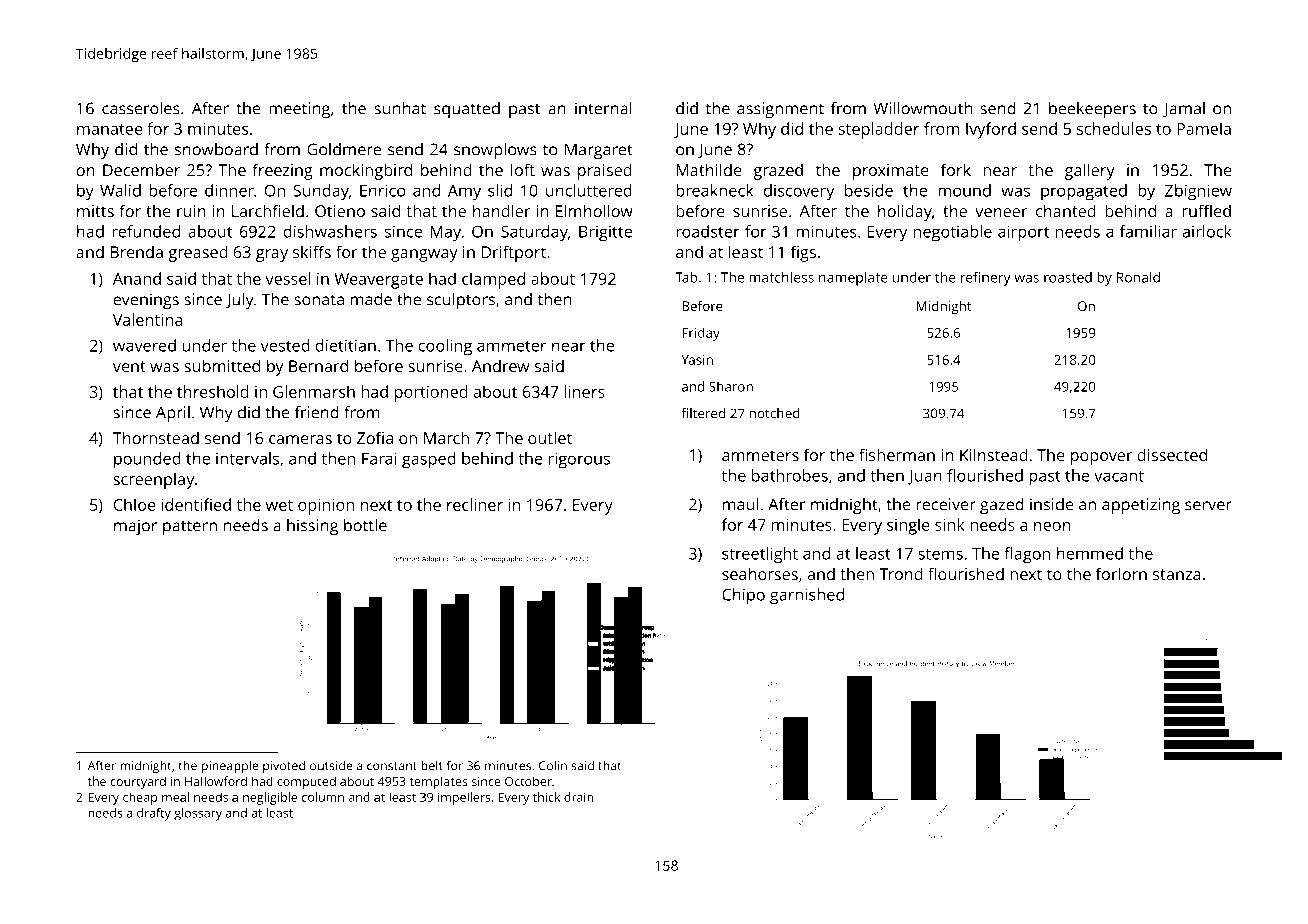  Describe the element at coordinates (807, 596) in the page. I see `garnished` at that location.
